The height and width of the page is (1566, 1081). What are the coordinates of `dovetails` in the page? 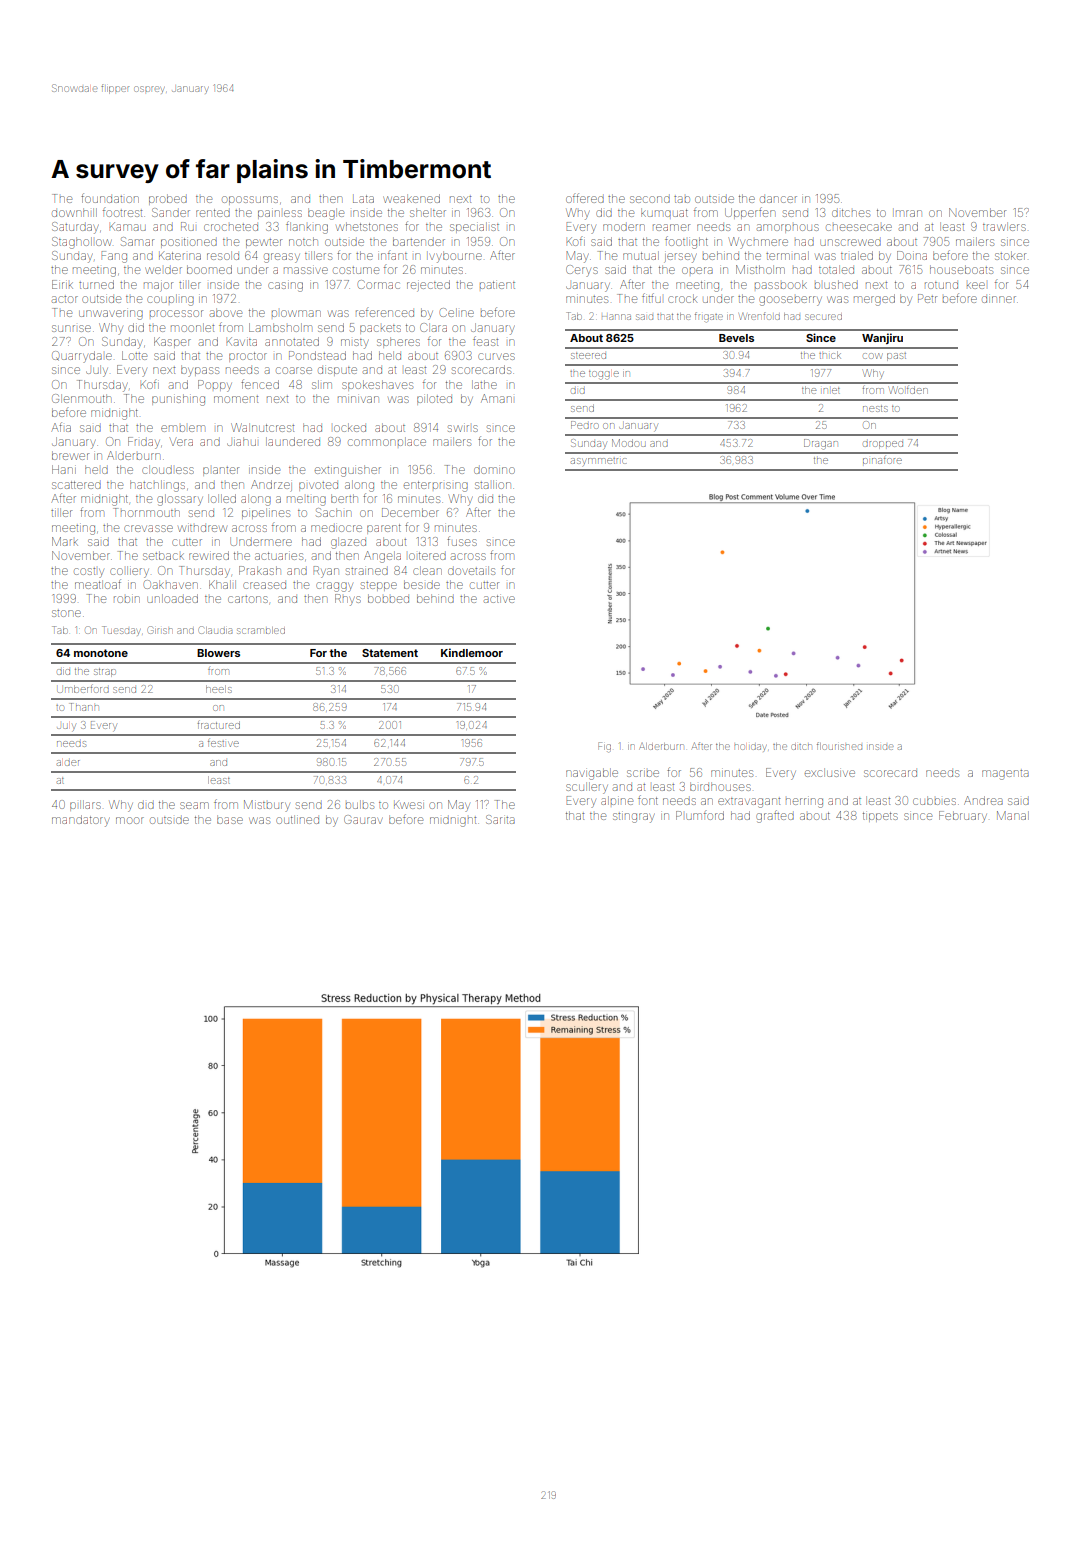 It's located at (471, 570).
